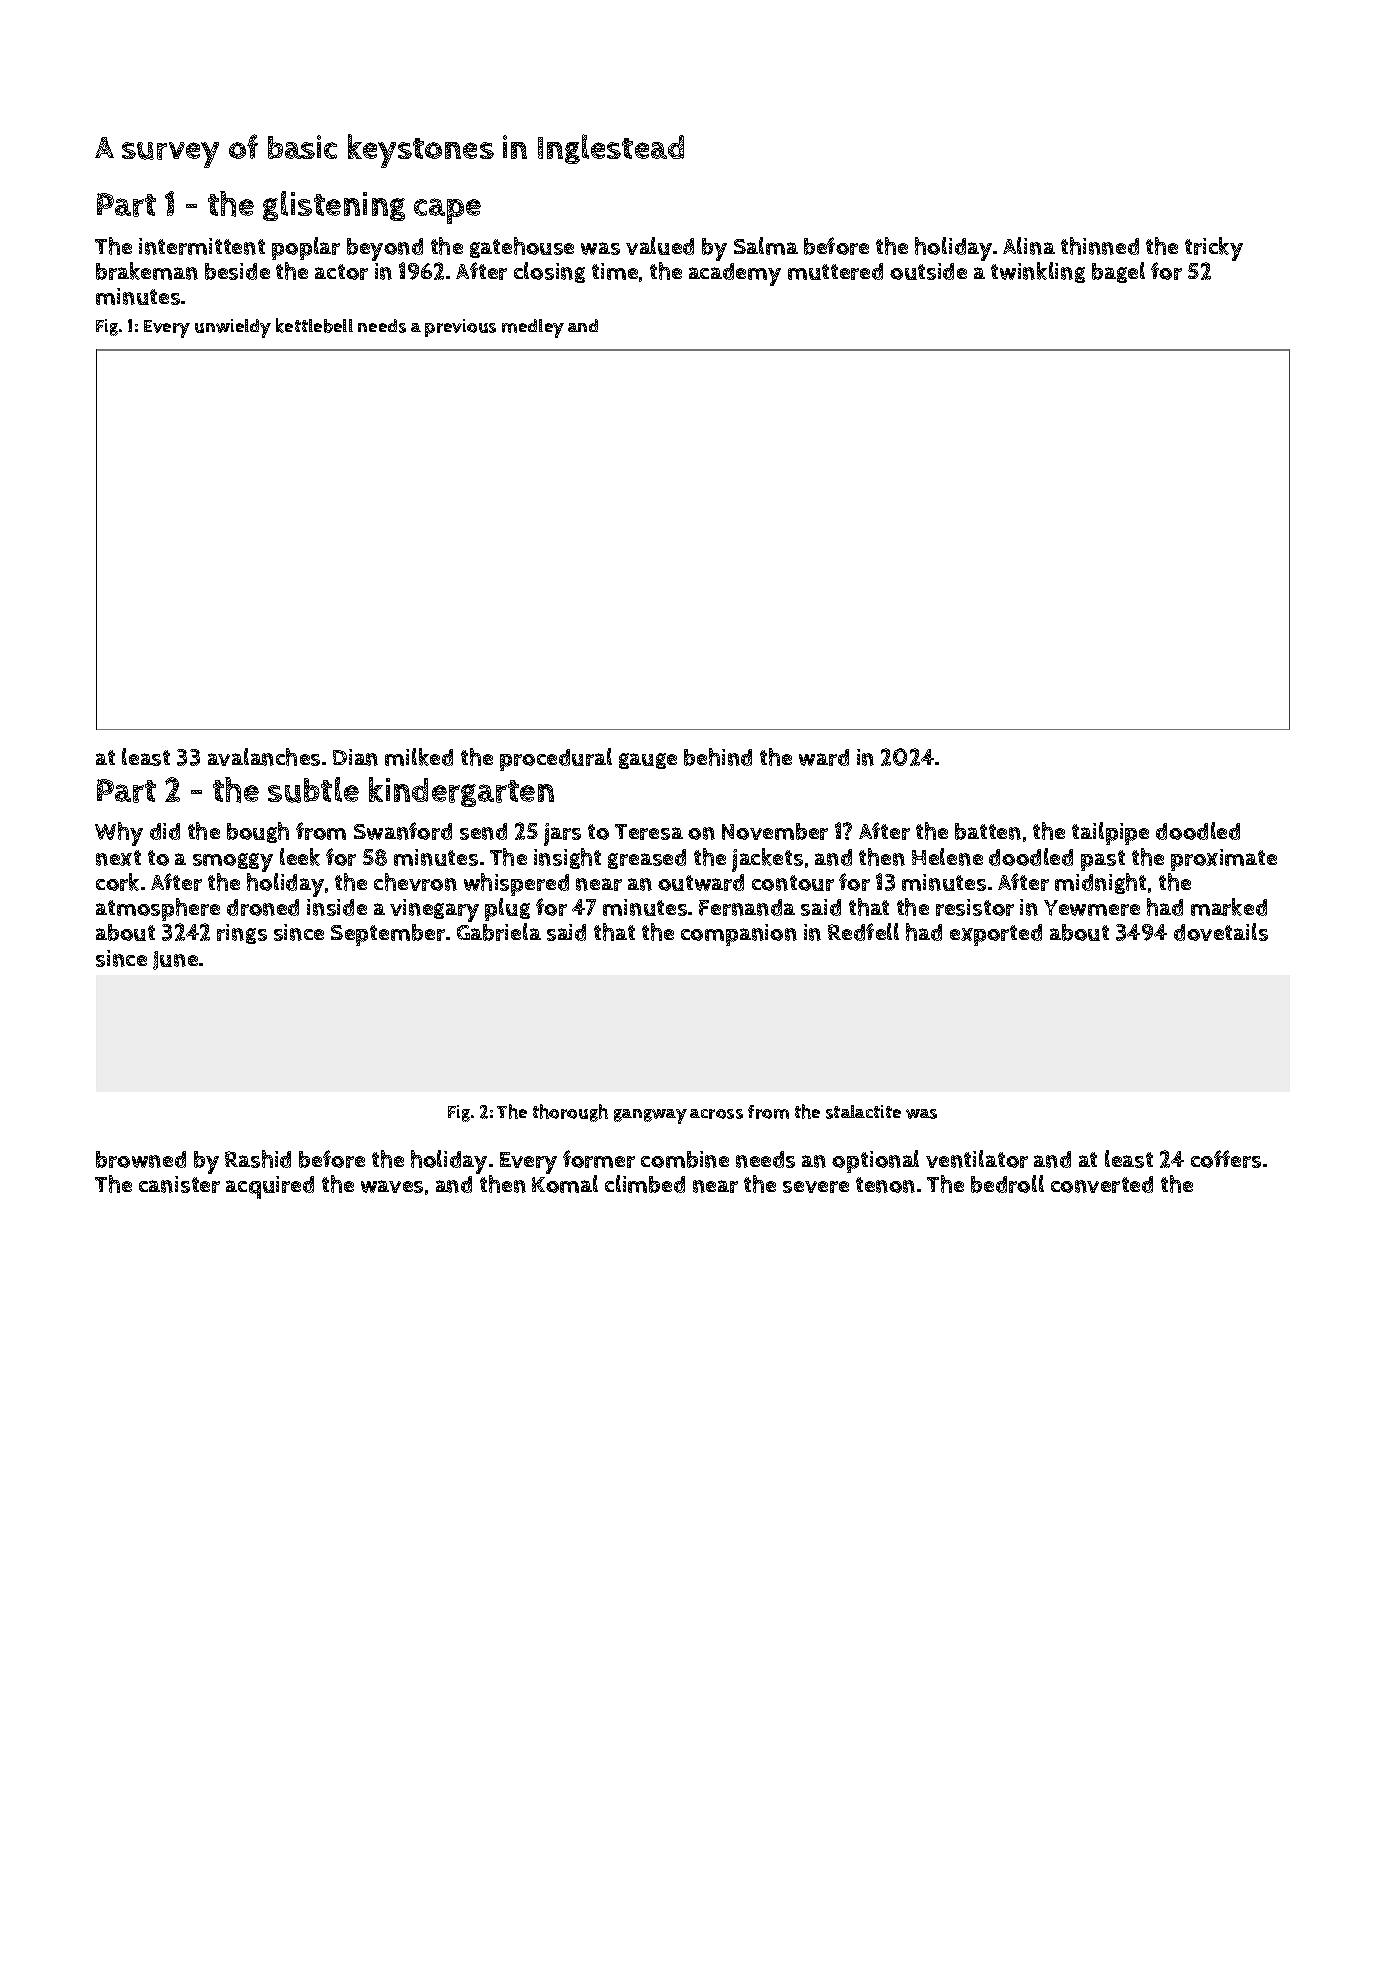 The image size is (1386, 1969). What do you see at coordinates (1118, 272) in the screenshot?
I see `bagel` at bounding box center [1118, 272].
